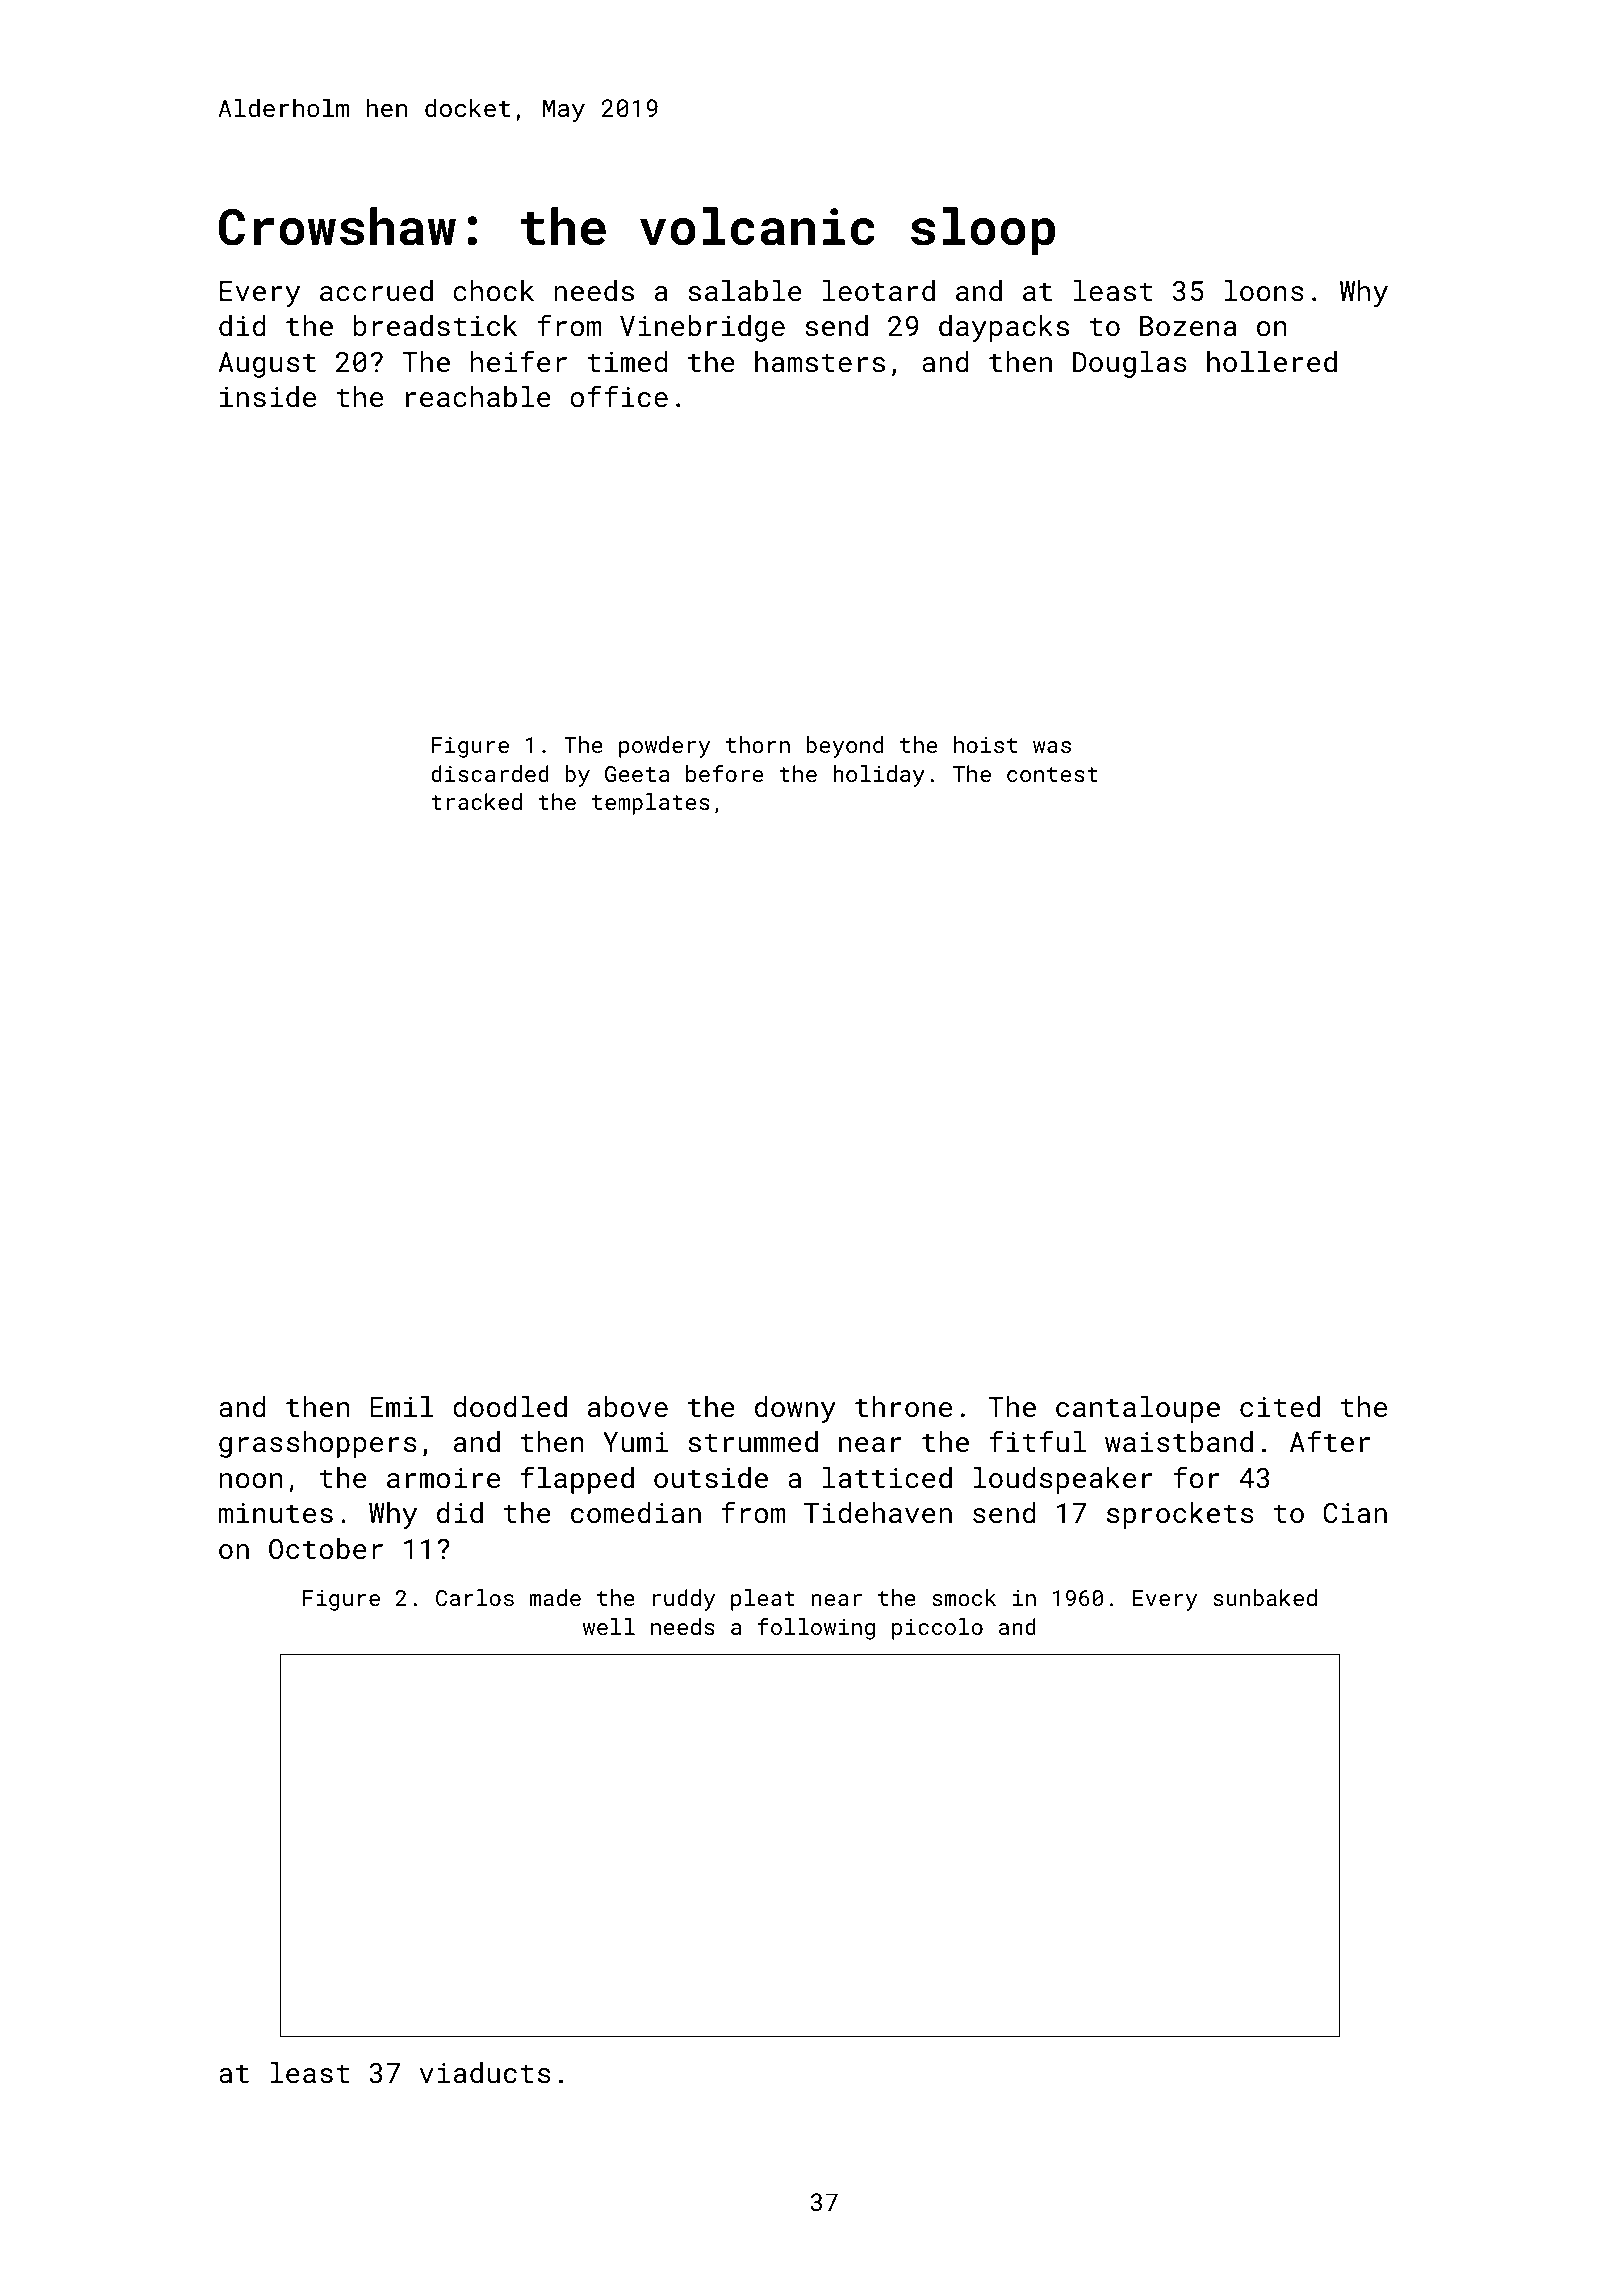 Image resolution: width=1620 pixels, height=2292 pixels. What do you see at coordinates (402, 1406) in the document?
I see `Emil` at bounding box center [402, 1406].
